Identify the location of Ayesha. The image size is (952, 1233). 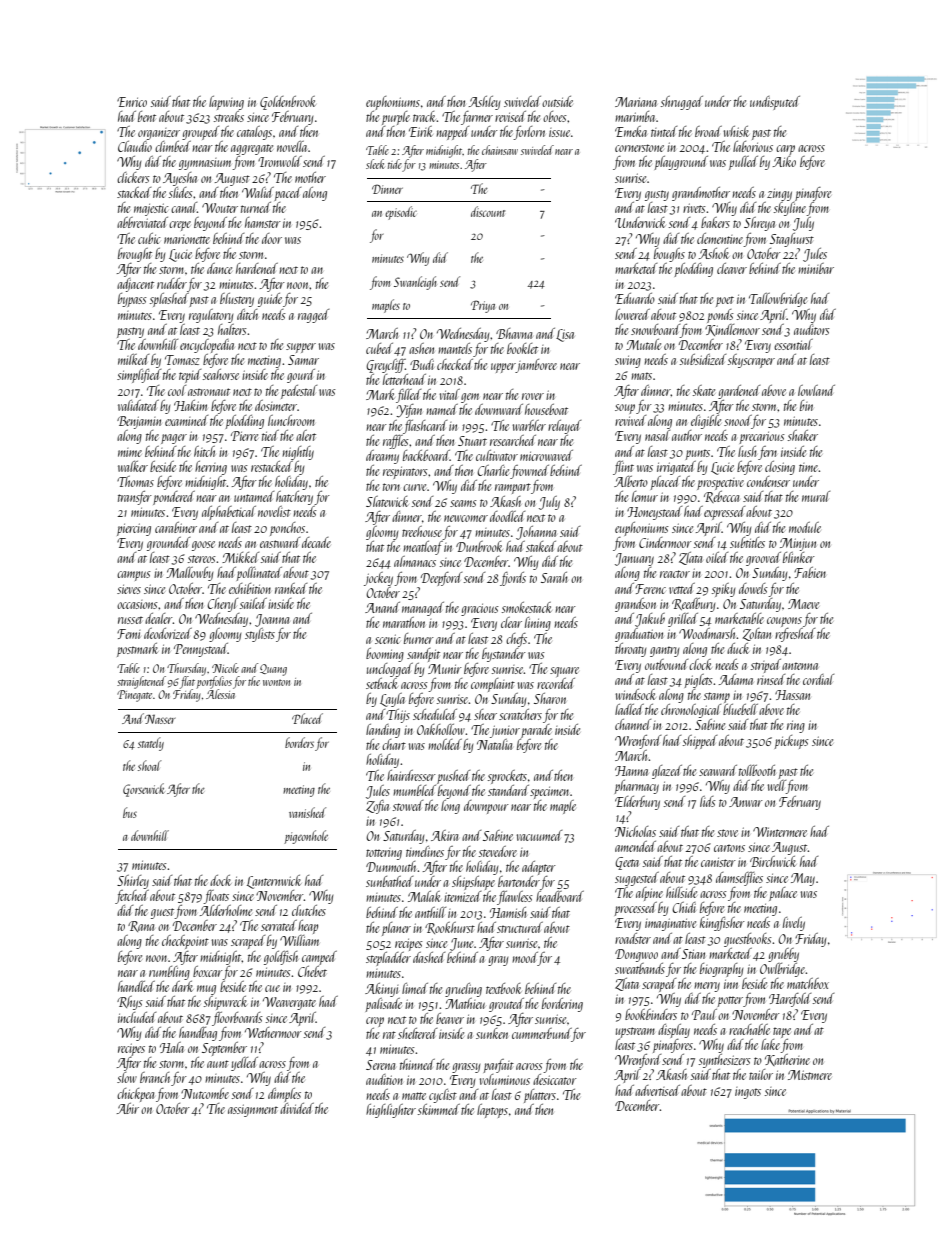
(180, 179).
